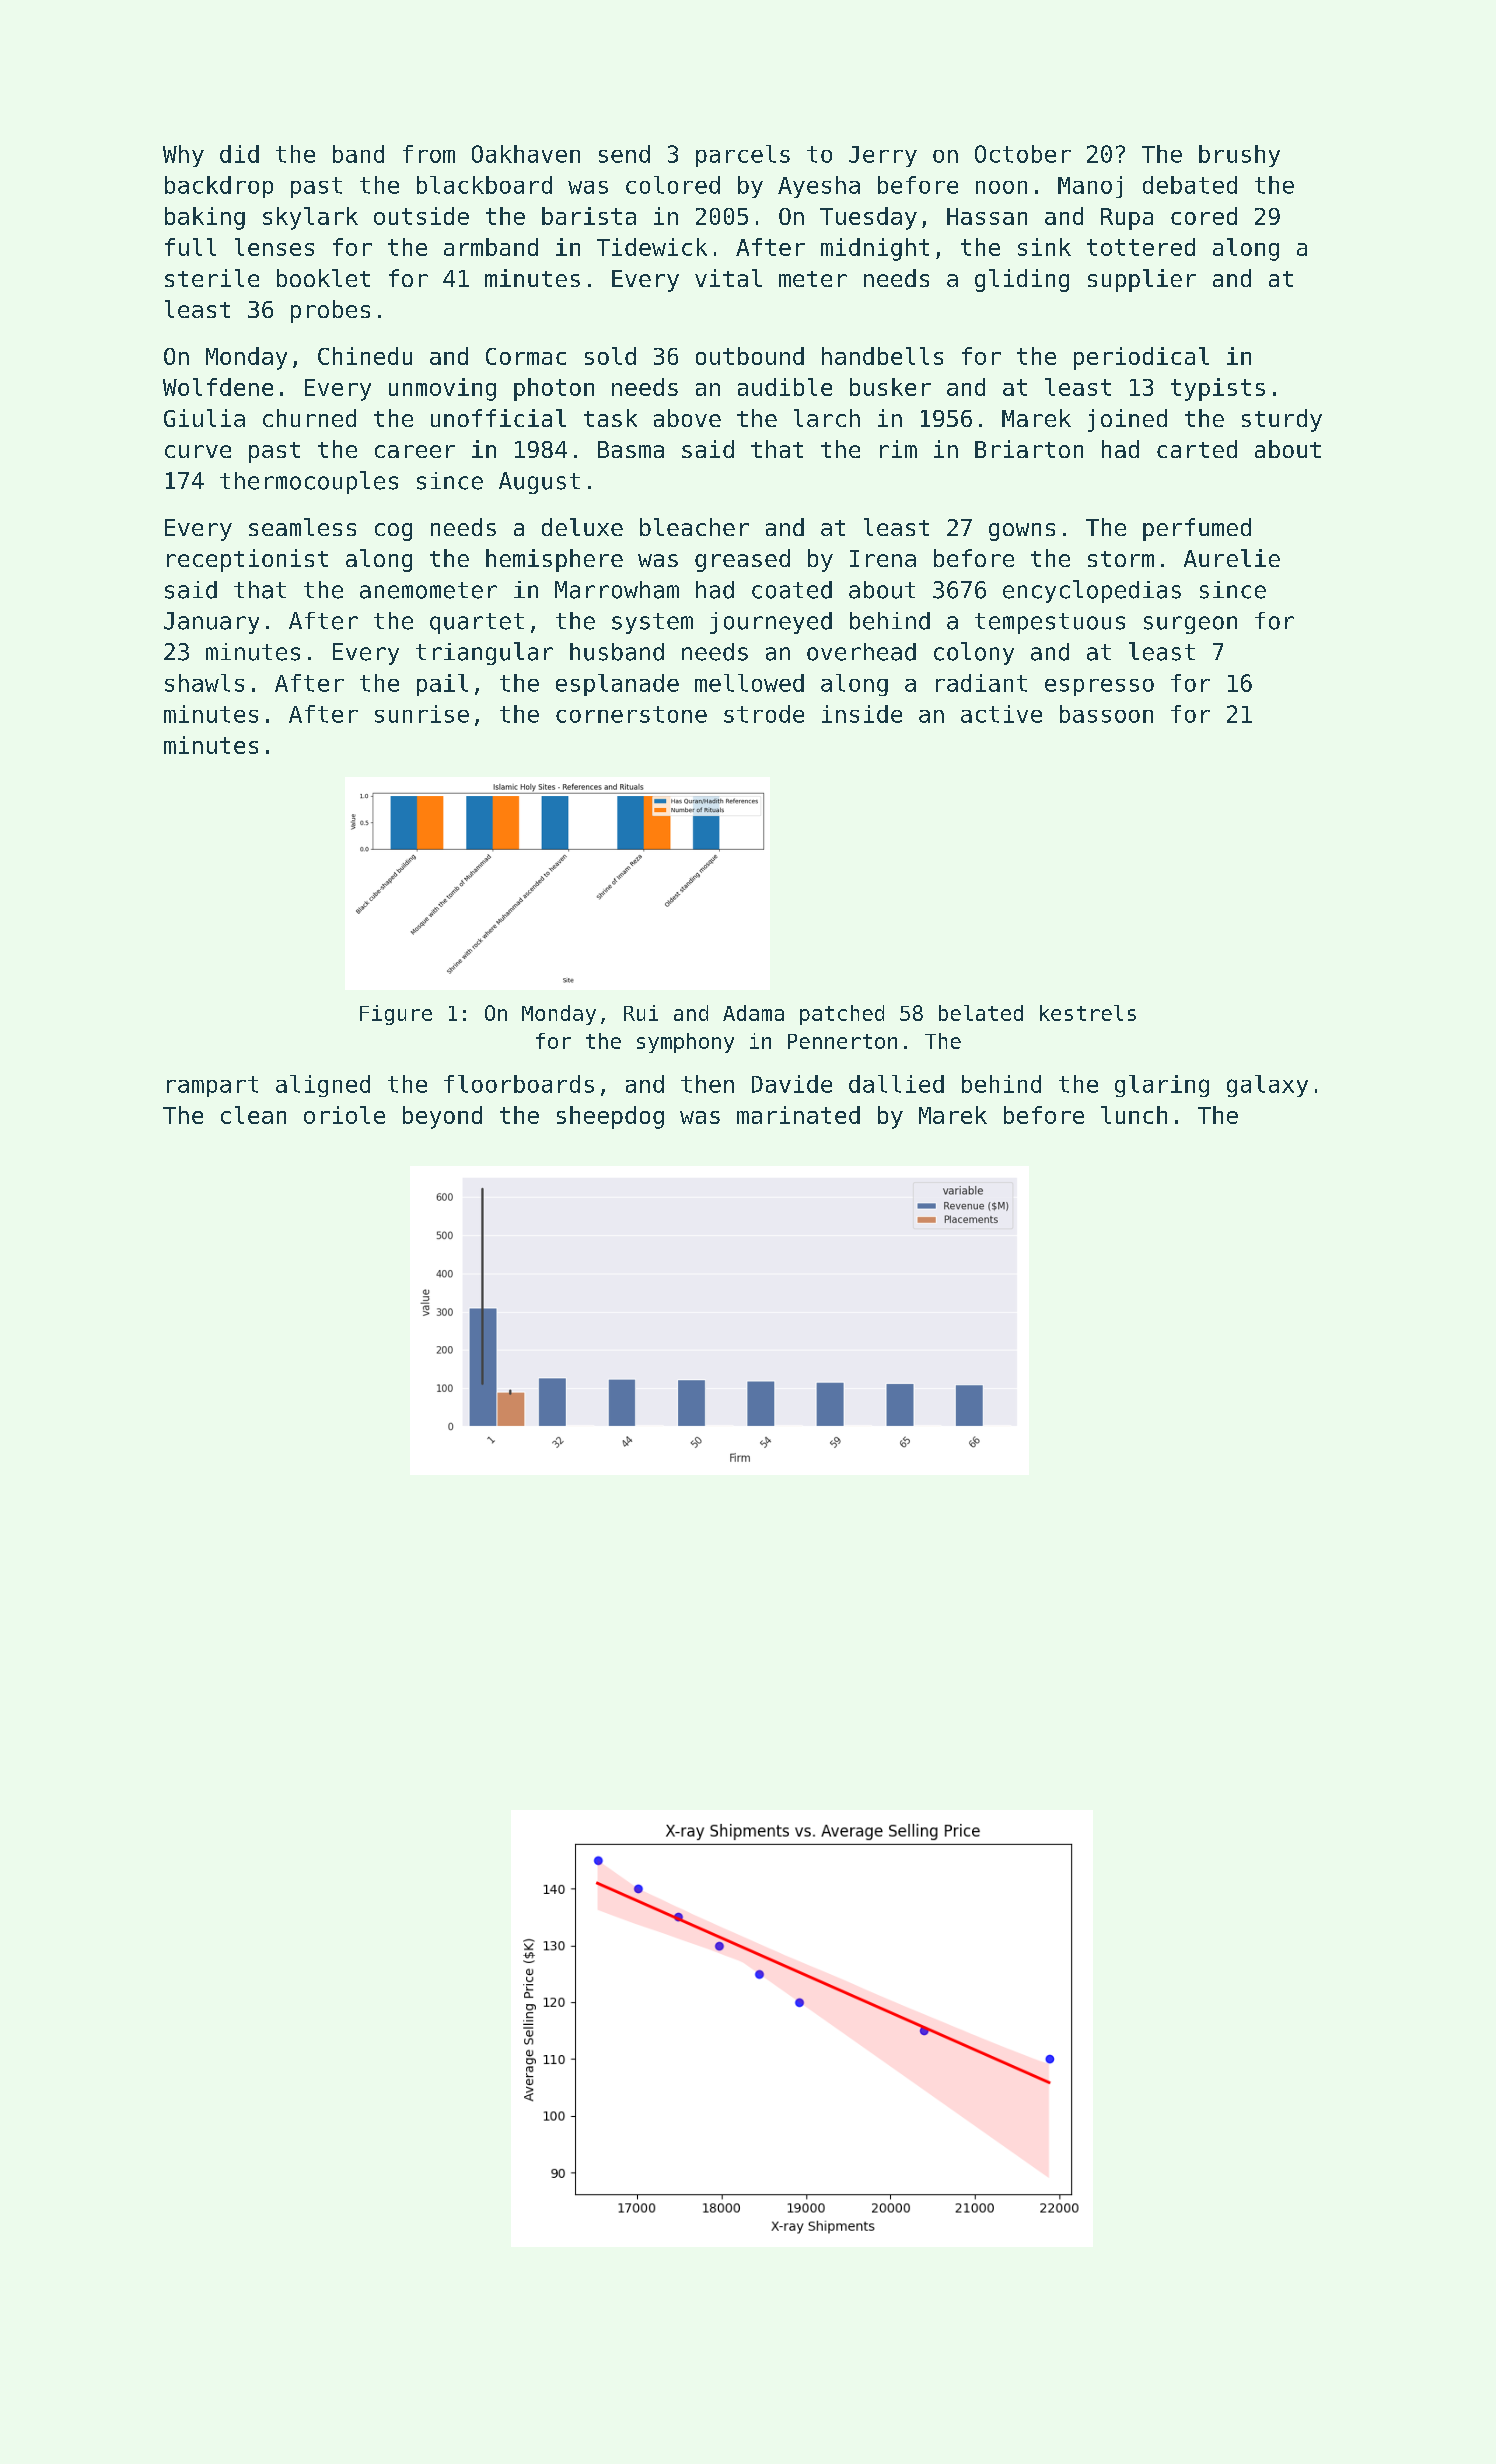 The height and width of the screenshot is (2464, 1496). What do you see at coordinates (1022, 280) in the screenshot?
I see `gliding` at bounding box center [1022, 280].
